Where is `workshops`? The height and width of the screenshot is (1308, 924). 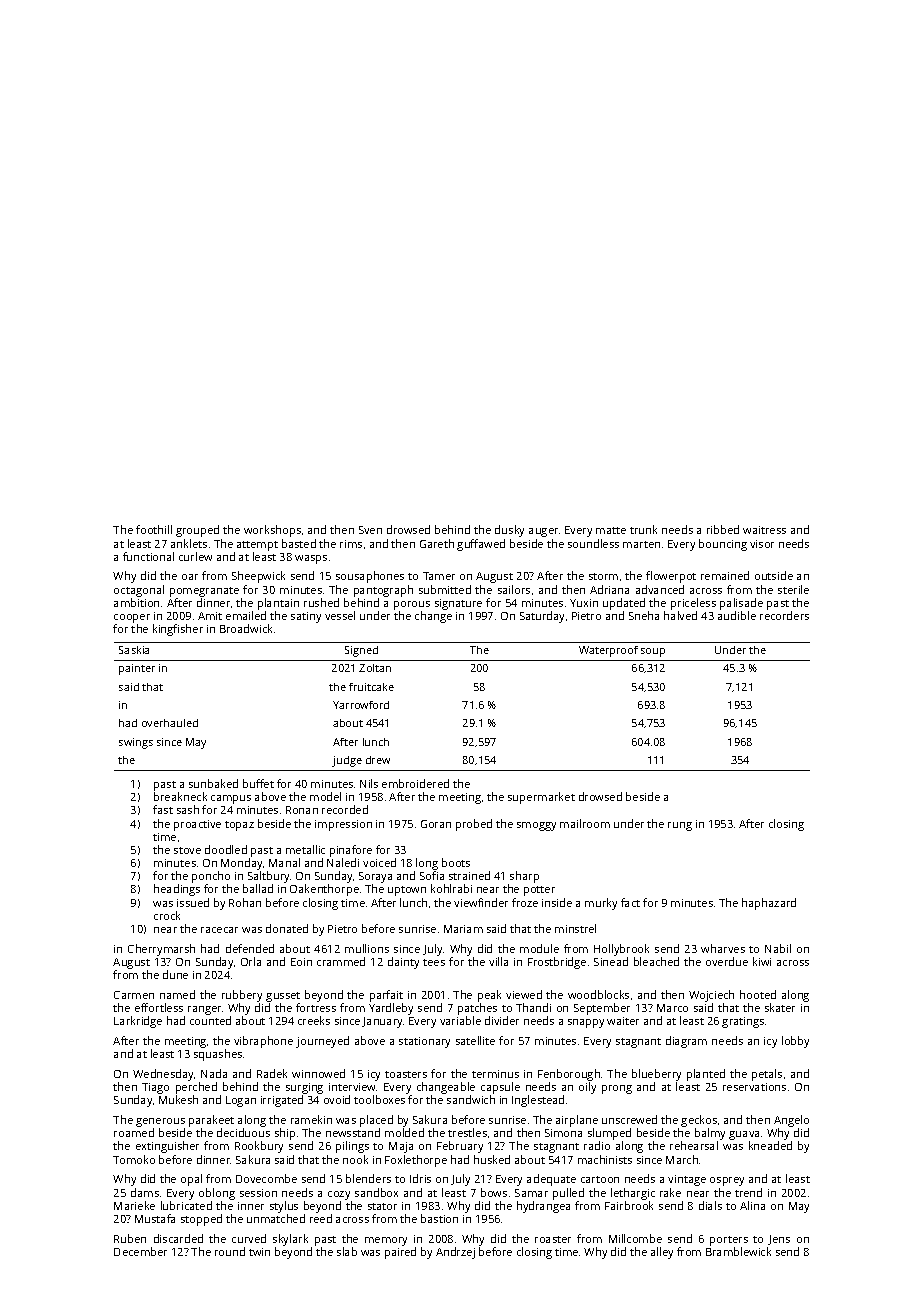 workshops is located at coordinates (272, 531).
